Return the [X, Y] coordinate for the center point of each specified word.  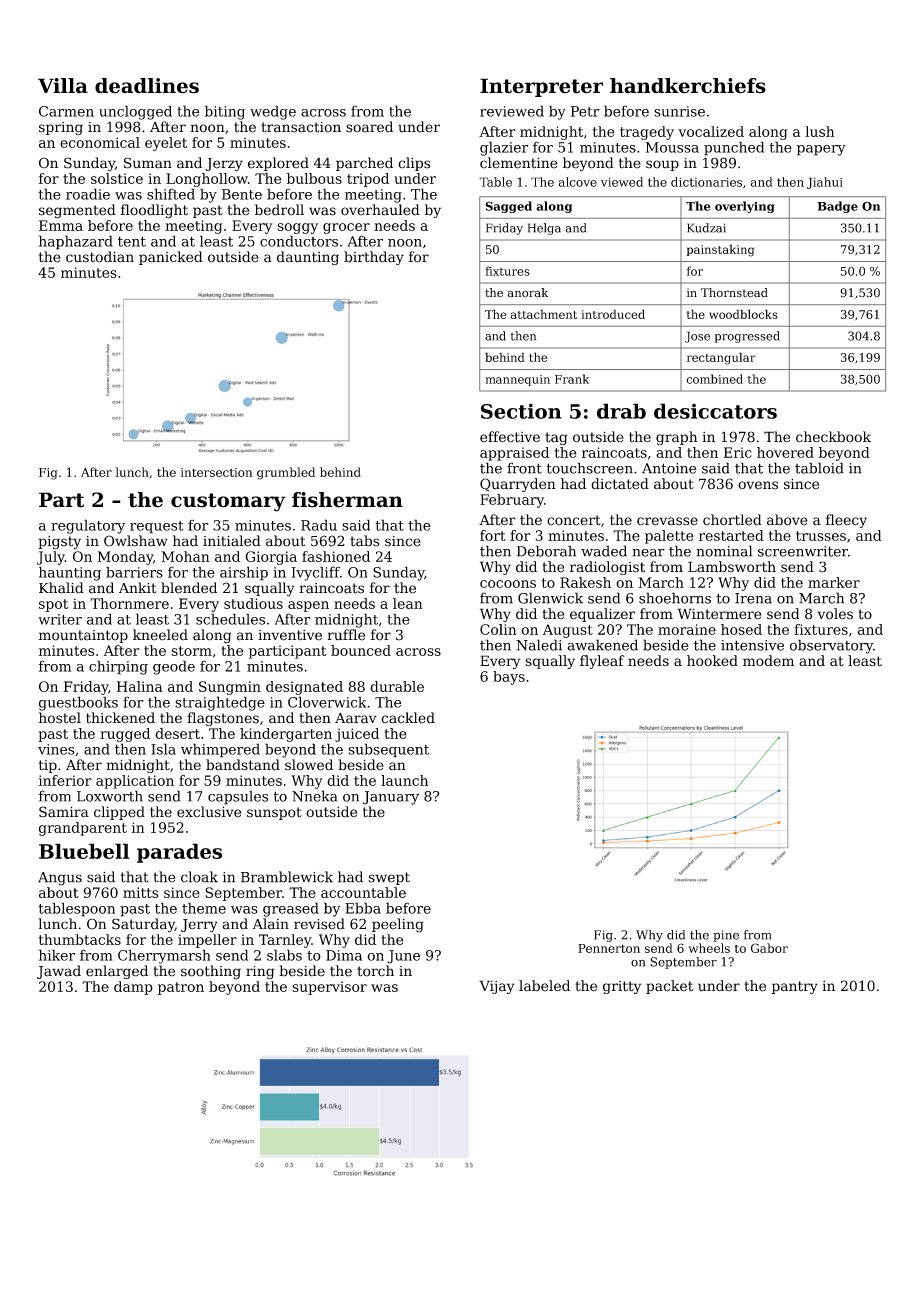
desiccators [715, 411]
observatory [831, 646]
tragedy [647, 133]
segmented [77, 211]
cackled [408, 718]
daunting [308, 258]
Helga [544, 229]
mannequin [517, 380]
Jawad [59, 972]
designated [304, 688]
